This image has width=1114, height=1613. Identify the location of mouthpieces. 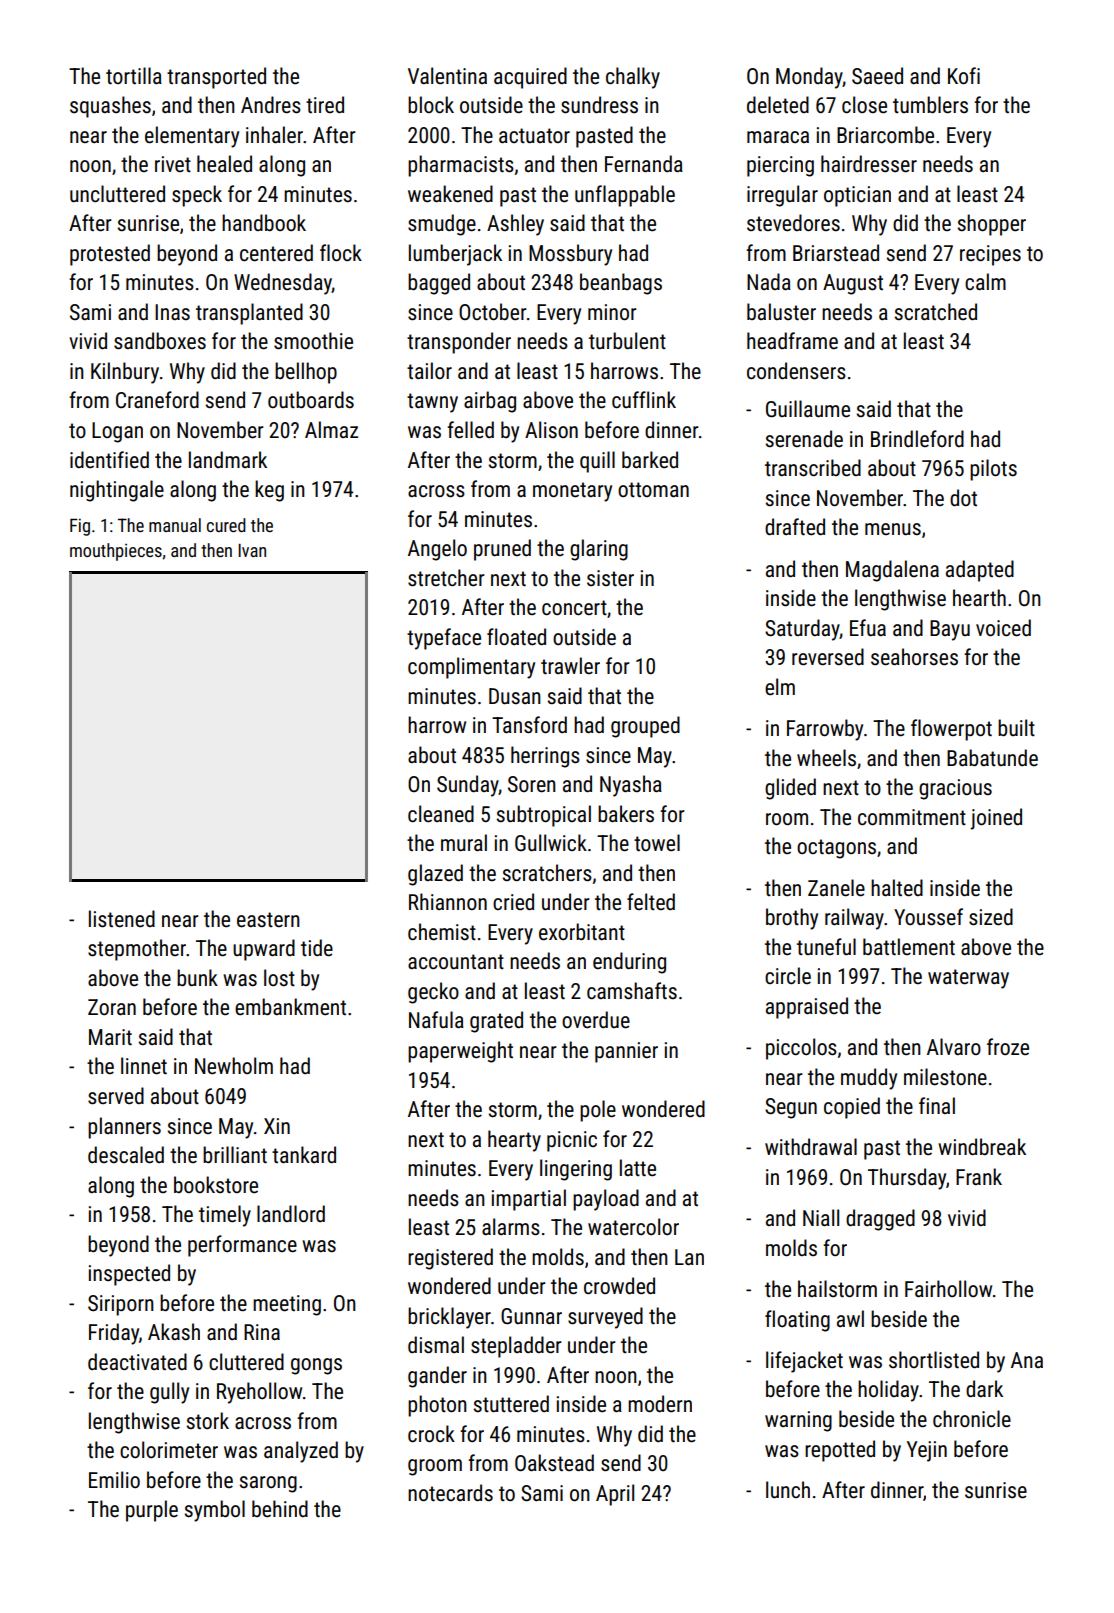
(116, 552).
